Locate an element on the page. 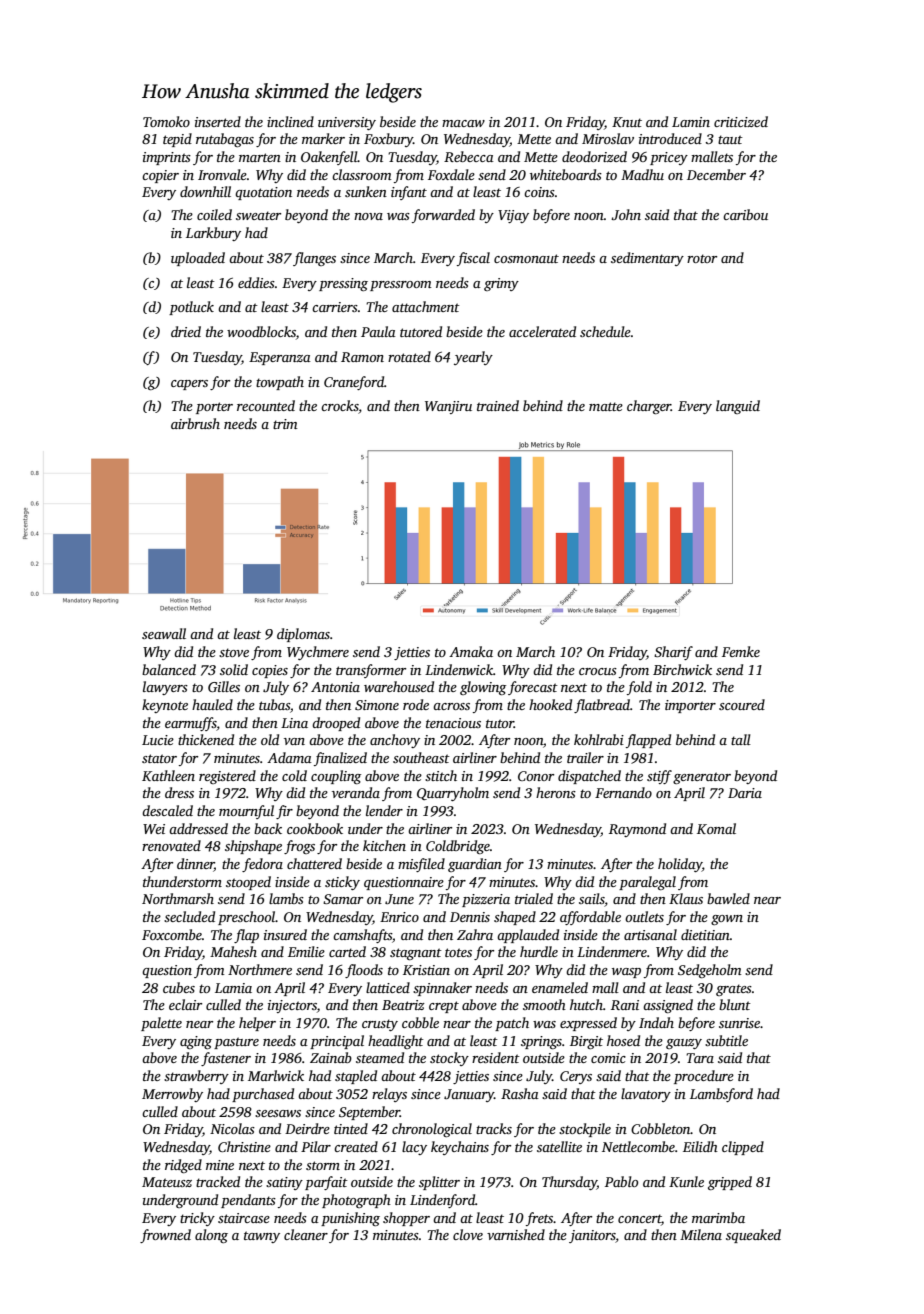 The width and height of the page is (924, 1314). pendants is located at coordinates (248, 1201).
